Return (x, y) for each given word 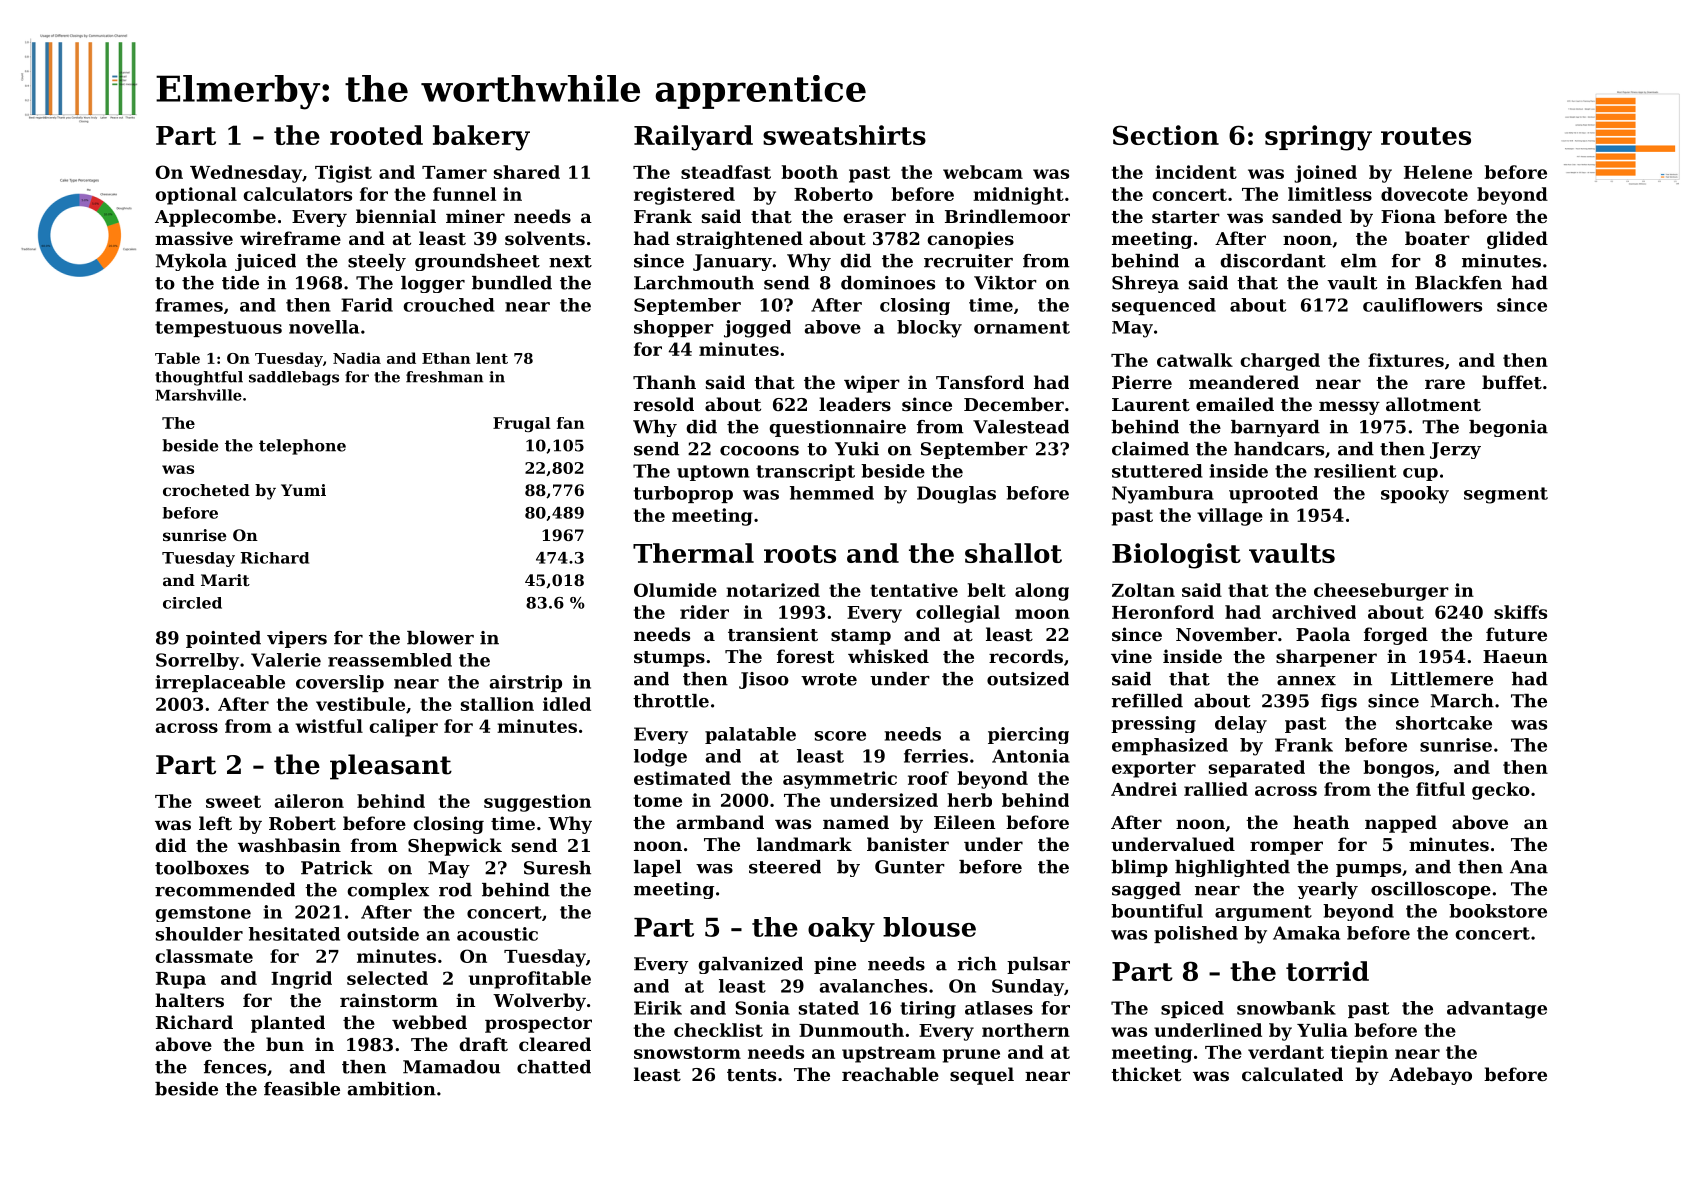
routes (1426, 136)
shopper (674, 328)
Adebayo (1430, 1076)
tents (751, 1075)
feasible (302, 1089)
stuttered (1157, 471)
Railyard (693, 138)
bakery (481, 138)
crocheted (206, 490)
